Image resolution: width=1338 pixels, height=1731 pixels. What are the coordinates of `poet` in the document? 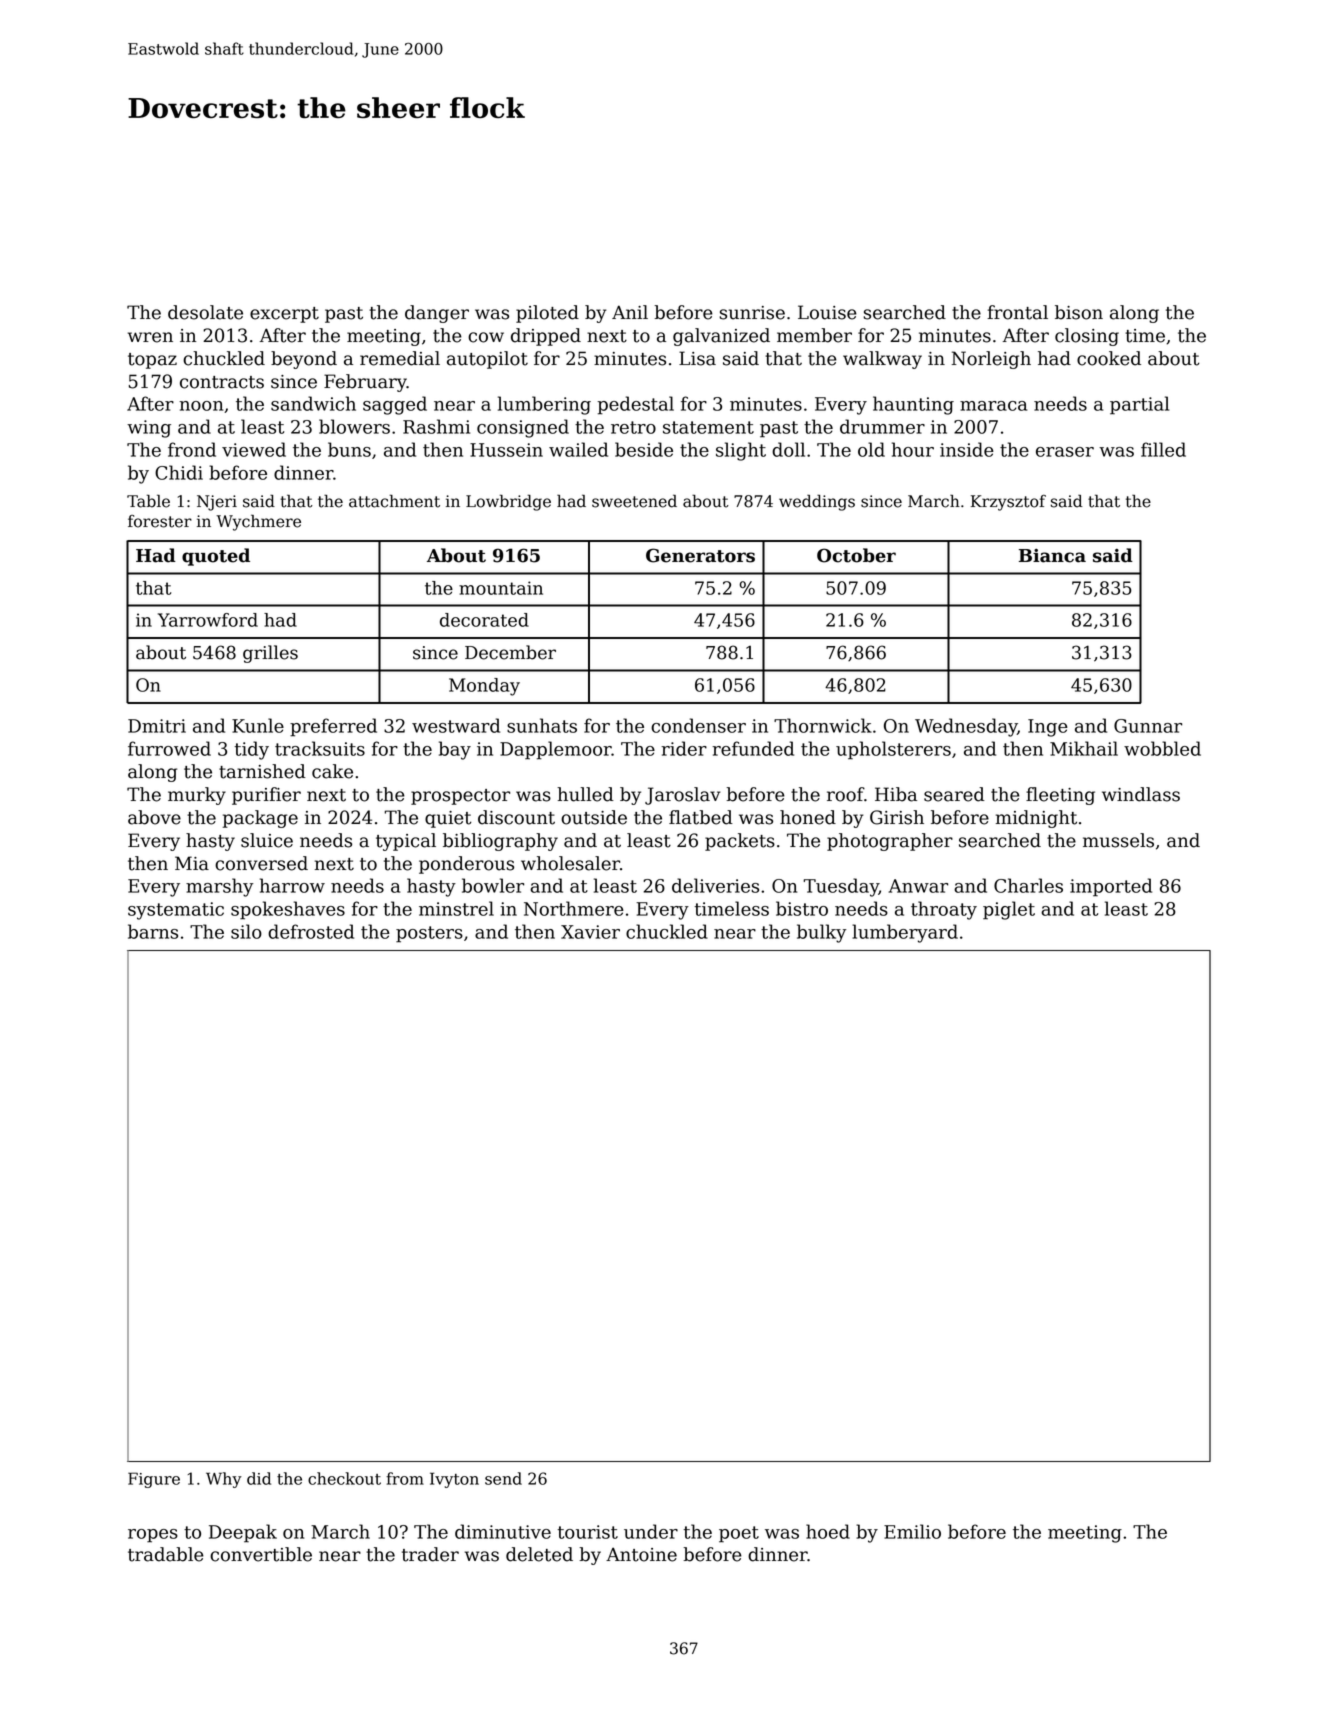 It's located at (739, 1534).
